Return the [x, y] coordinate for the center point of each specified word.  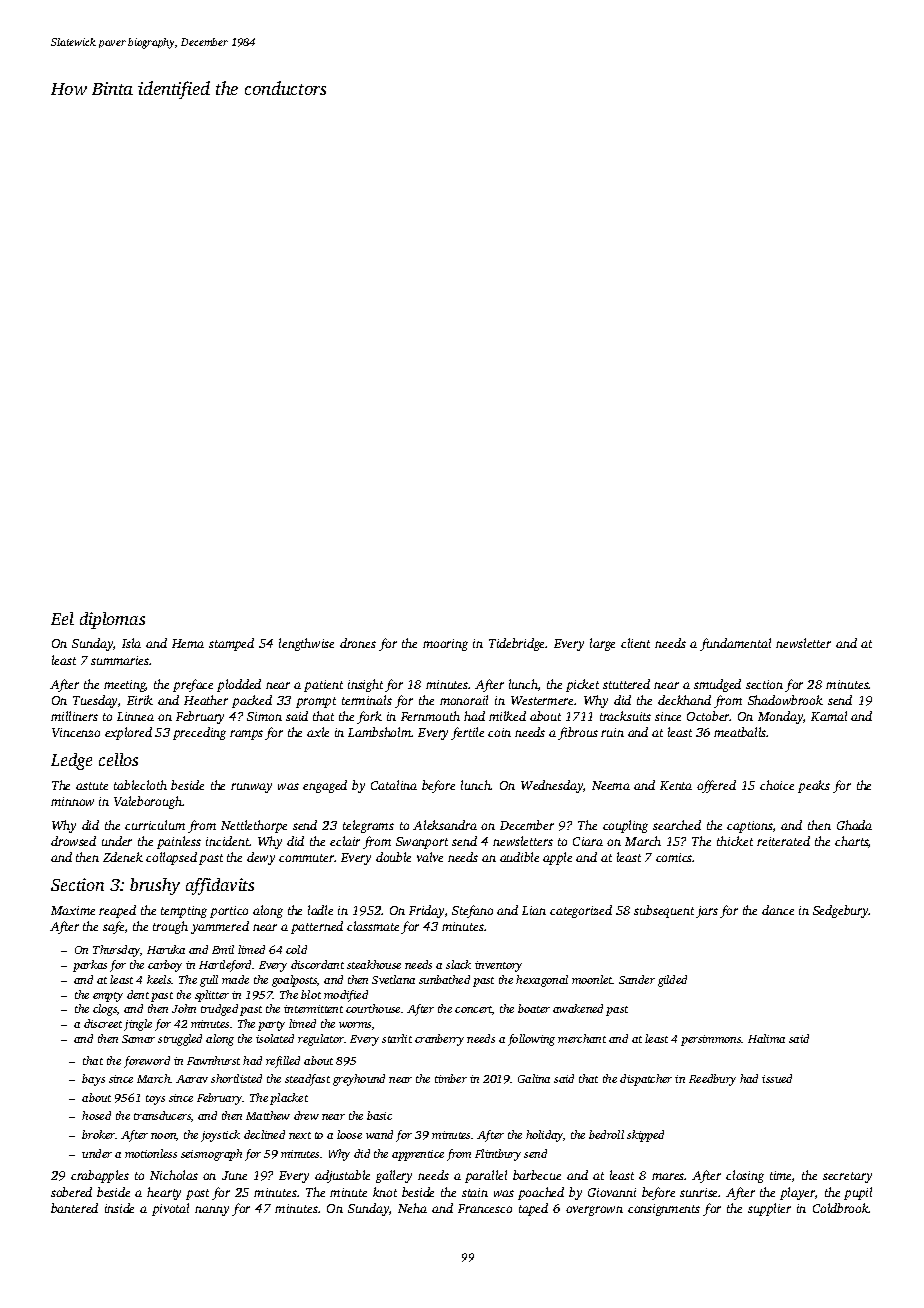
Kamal [829, 716]
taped [533, 1209]
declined [264, 1134]
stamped [231, 644]
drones [358, 643]
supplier [769, 1209]
